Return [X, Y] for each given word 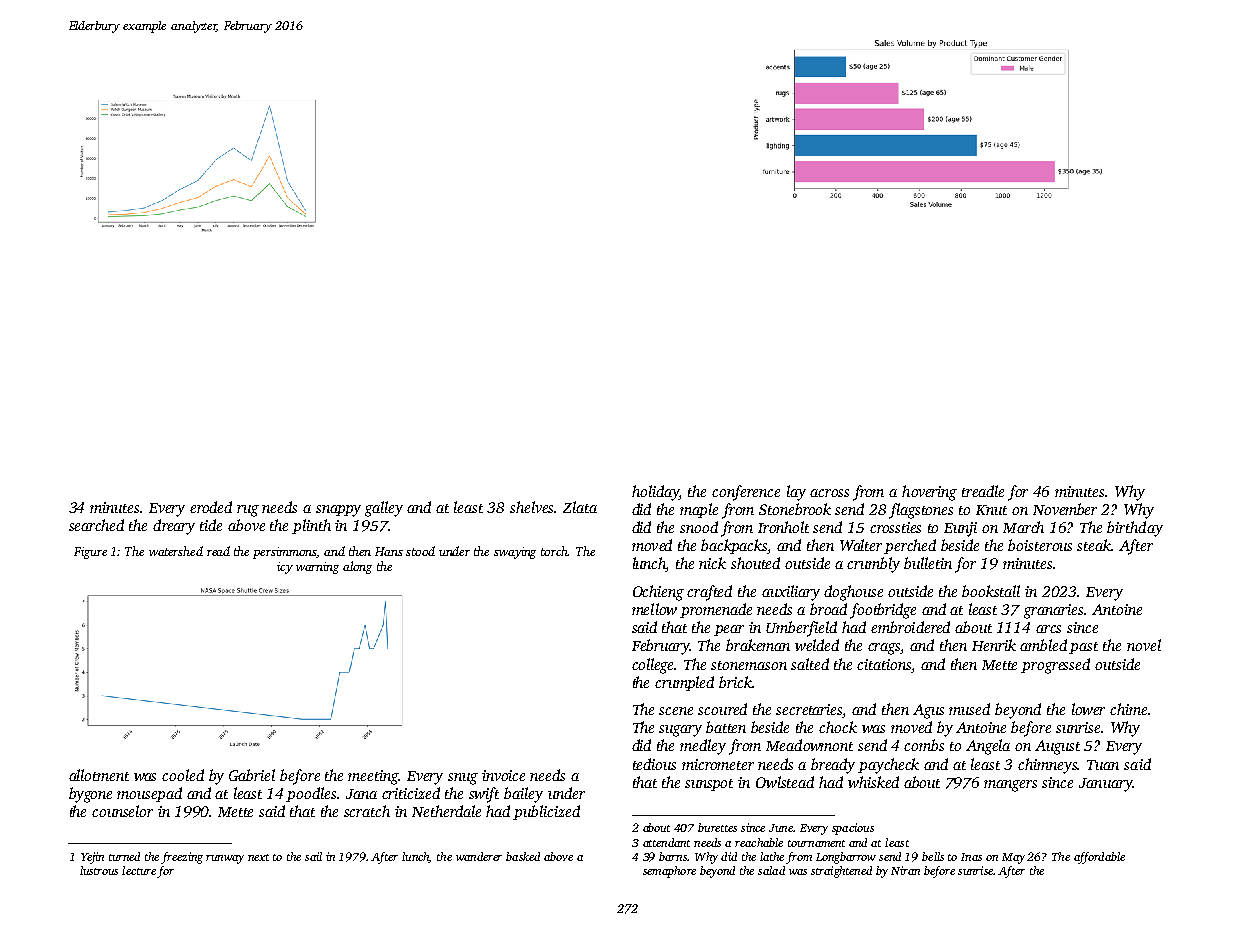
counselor [122, 811]
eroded [211, 507]
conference [746, 493]
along [357, 567]
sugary [680, 731]
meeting [373, 777]
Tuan [1103, 765]
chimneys [1048, 766]
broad [828, 609]
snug [463, 779]
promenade [716, 610]
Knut [991, 510]
